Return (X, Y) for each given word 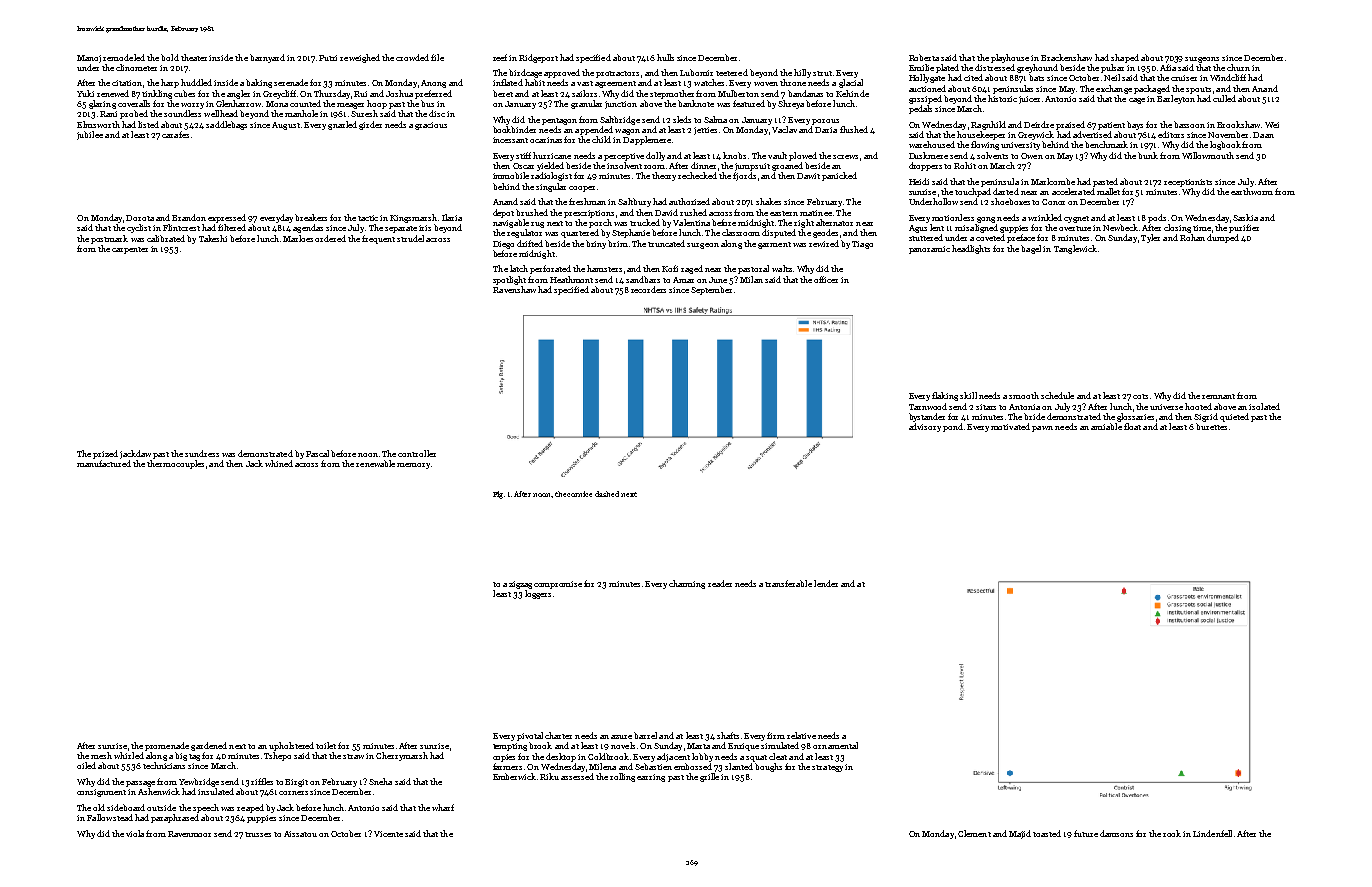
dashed (607, 494)
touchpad (973, 192)
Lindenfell (1212, 833)
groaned (787, 166)
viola (135, 833)
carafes (175, 134)
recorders (648, 289)
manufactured (104, 463)
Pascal (317, 453)
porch (600, 223)
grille (709, 777)
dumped (1223, 238)
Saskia (1245, 217)
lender (826, 583)
